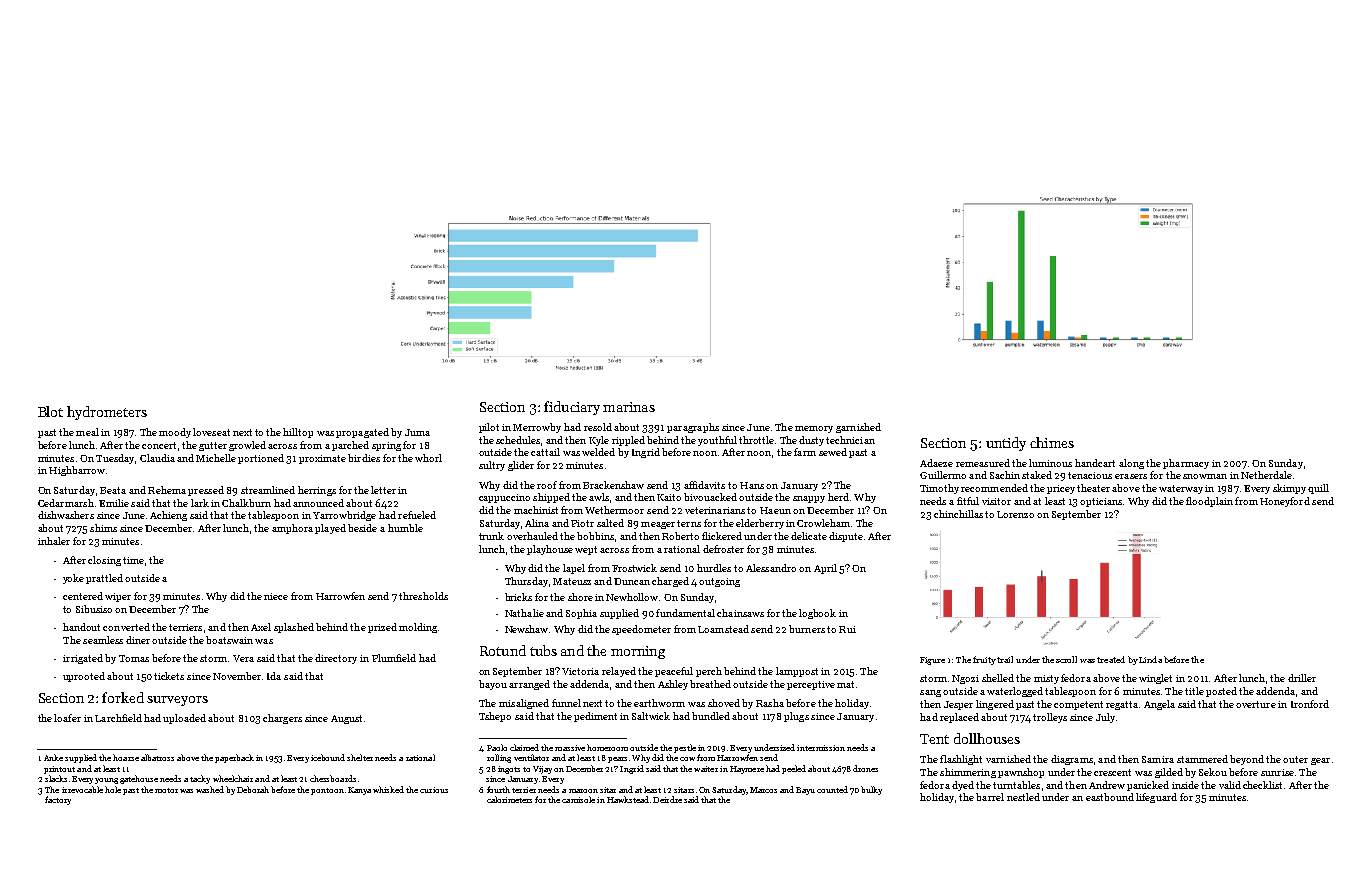 Image resolution: width=1372 pixels, height=887 pixels. What do you see at coordinates (1186, 464) in the screenshot?
I see `pharmacy` at bounding box center [1186, 464].
